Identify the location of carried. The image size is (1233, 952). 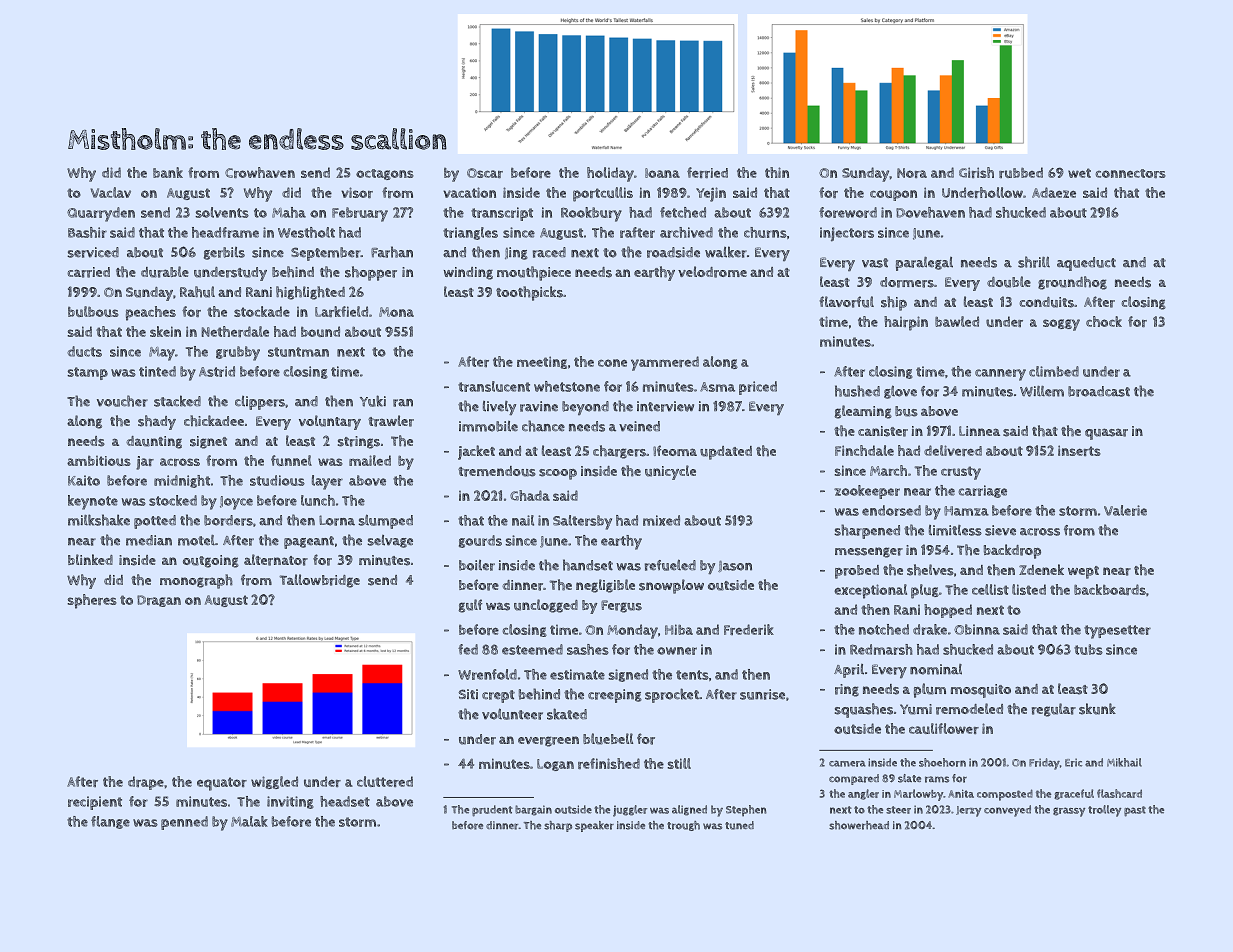
(89, 272).
